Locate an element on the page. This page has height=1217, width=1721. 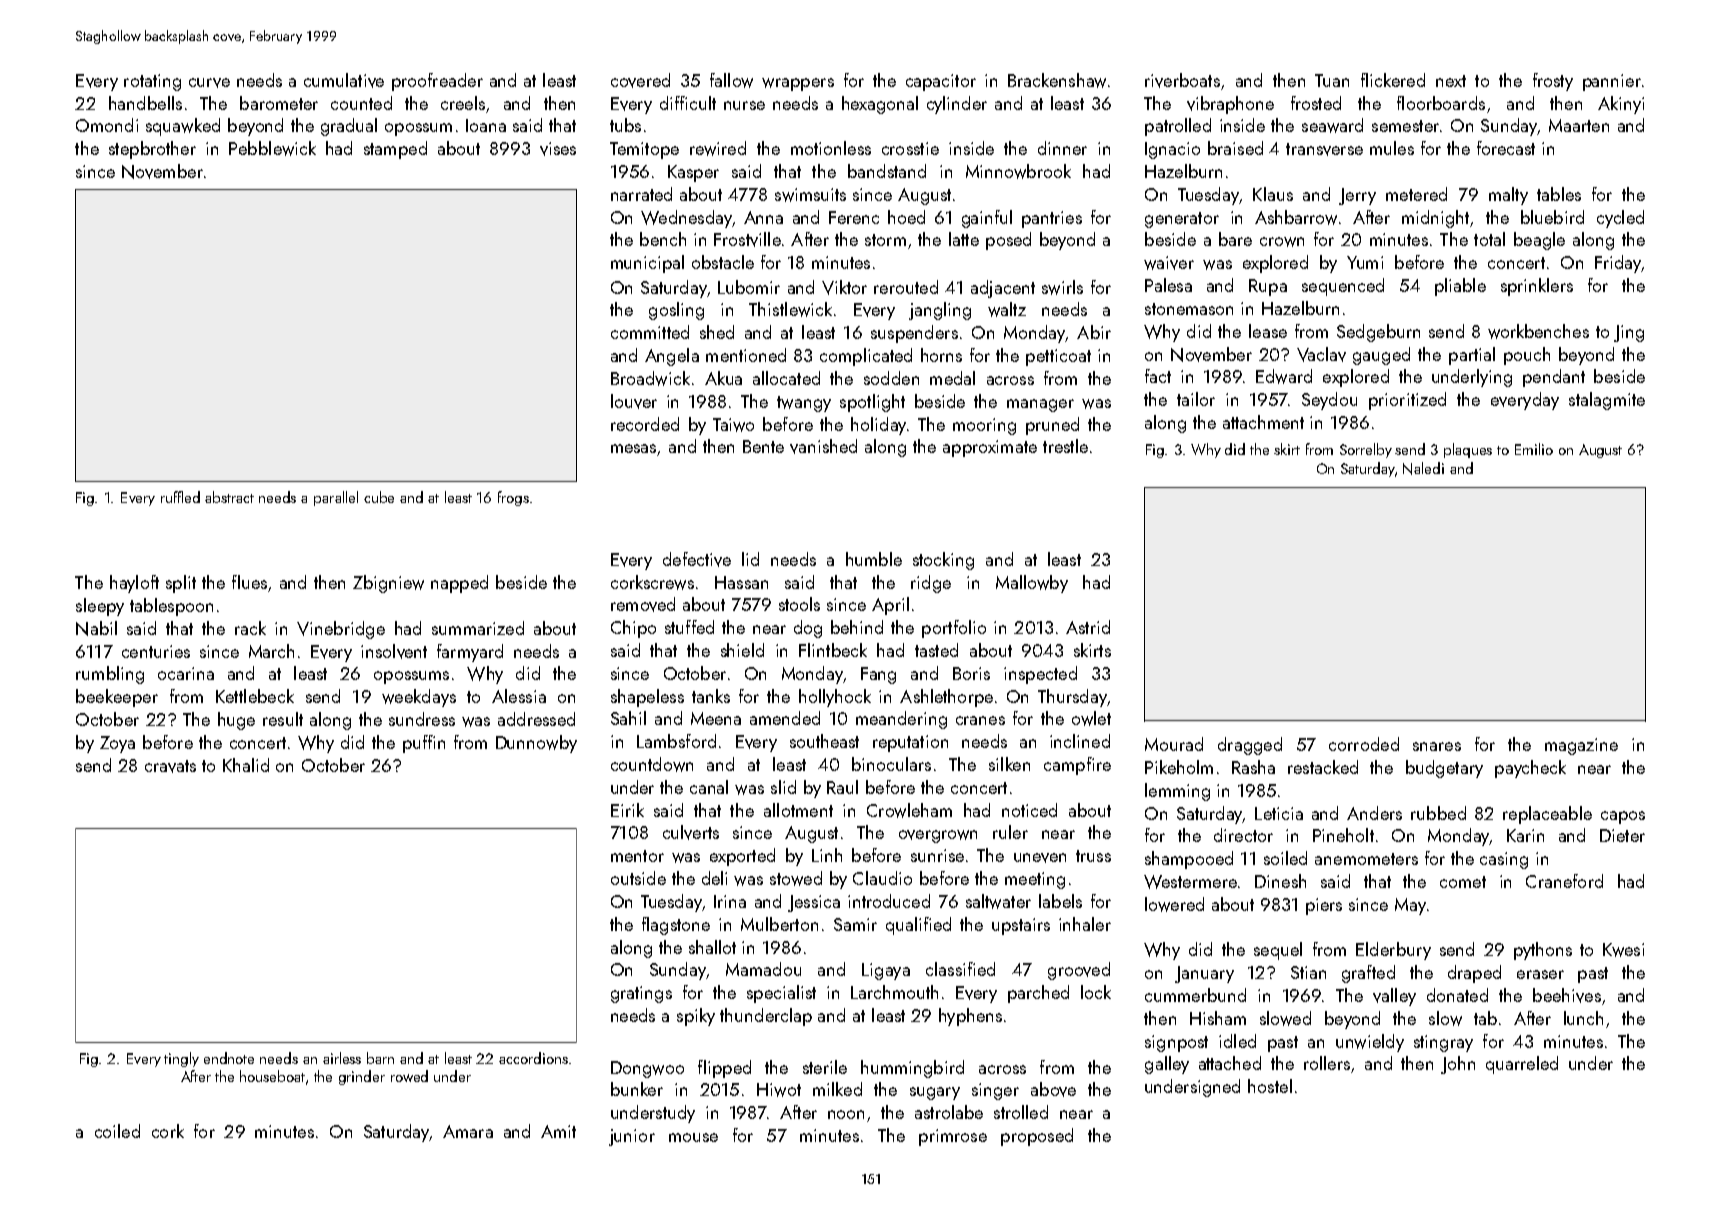
split is located at coordinates (181, 584).
